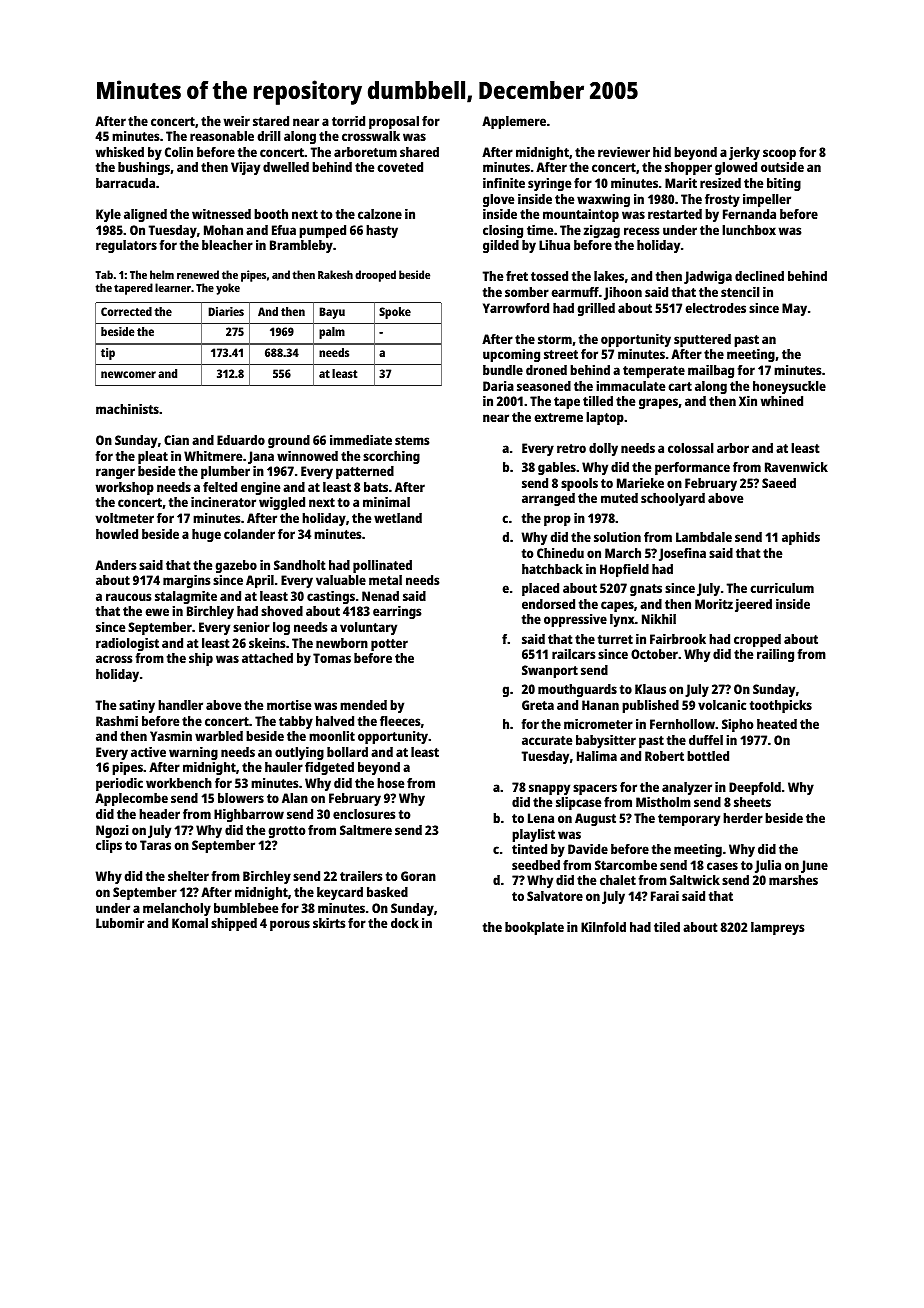  I want to click on torrid, so click(348, 121).
